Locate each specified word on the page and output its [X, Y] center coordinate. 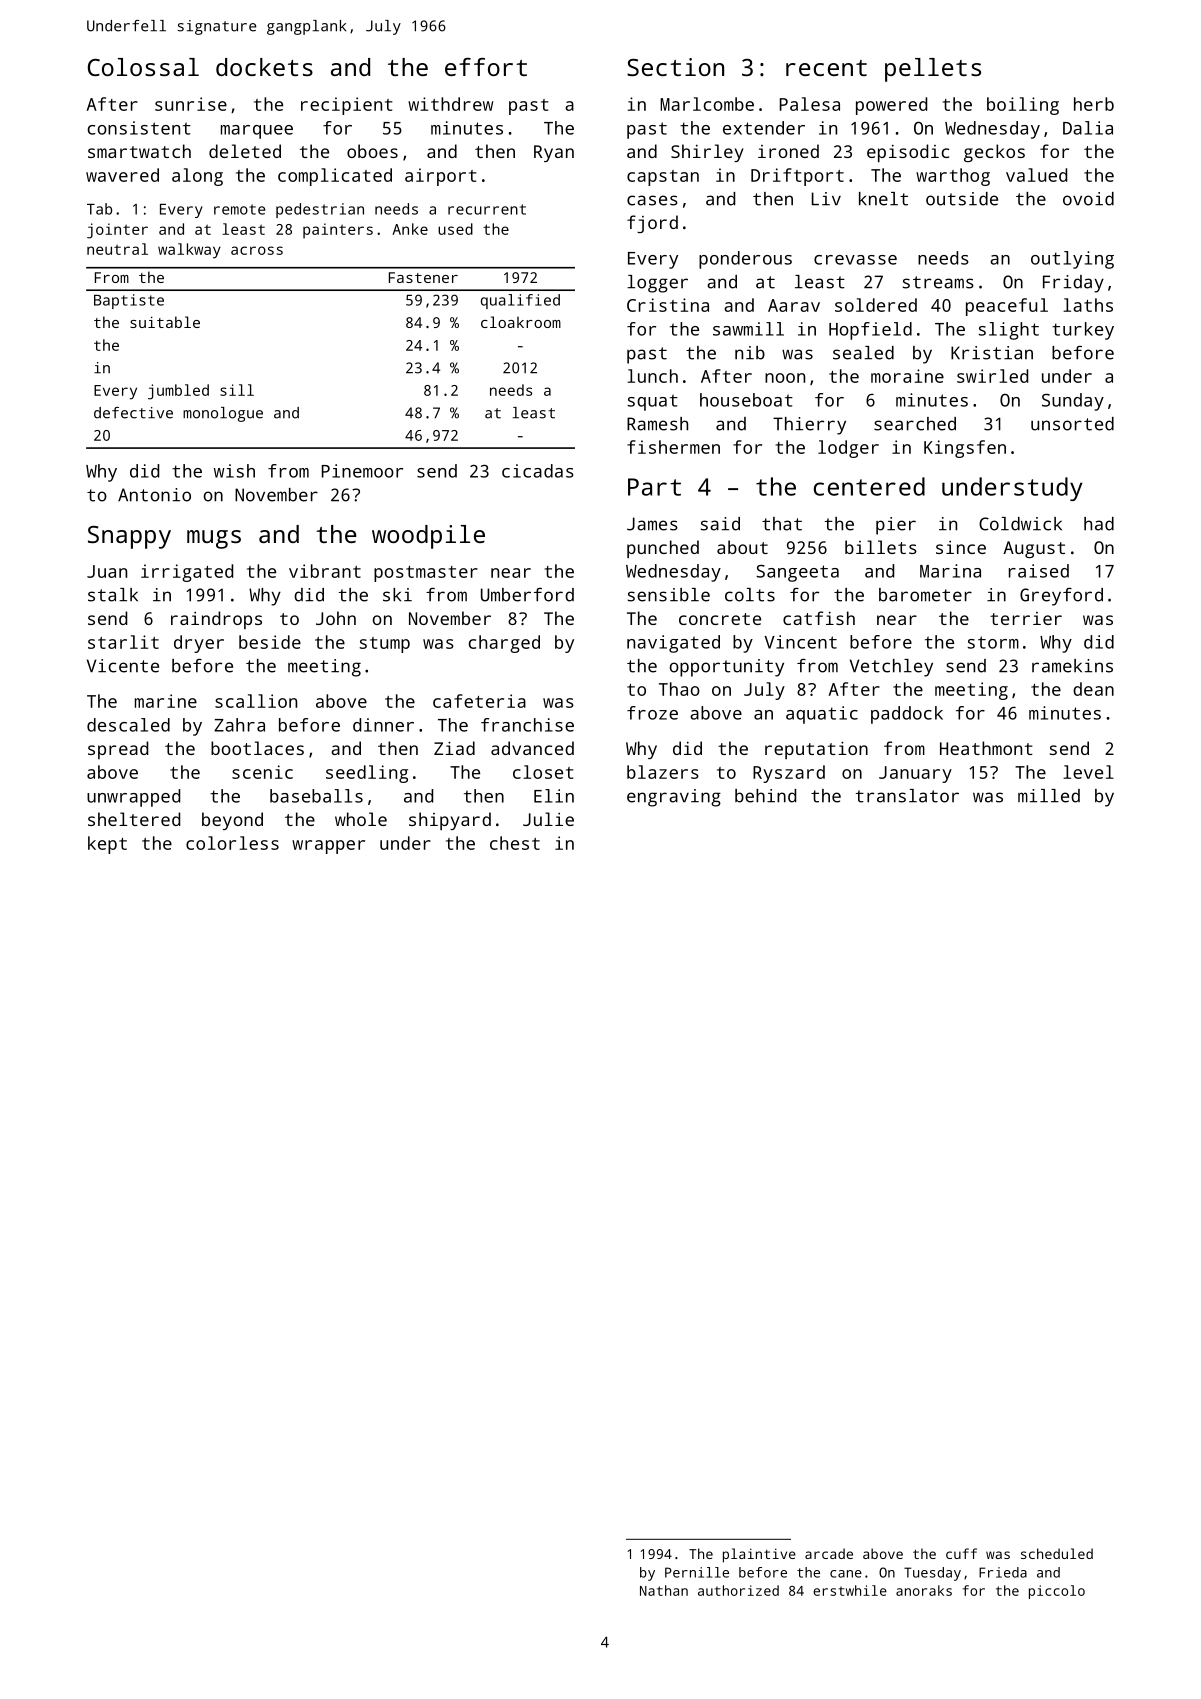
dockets [264, 67]
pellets [933, 70]
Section [675, 67]
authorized [738, 1590]
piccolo [1057, 1592]
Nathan [664, 1590]
